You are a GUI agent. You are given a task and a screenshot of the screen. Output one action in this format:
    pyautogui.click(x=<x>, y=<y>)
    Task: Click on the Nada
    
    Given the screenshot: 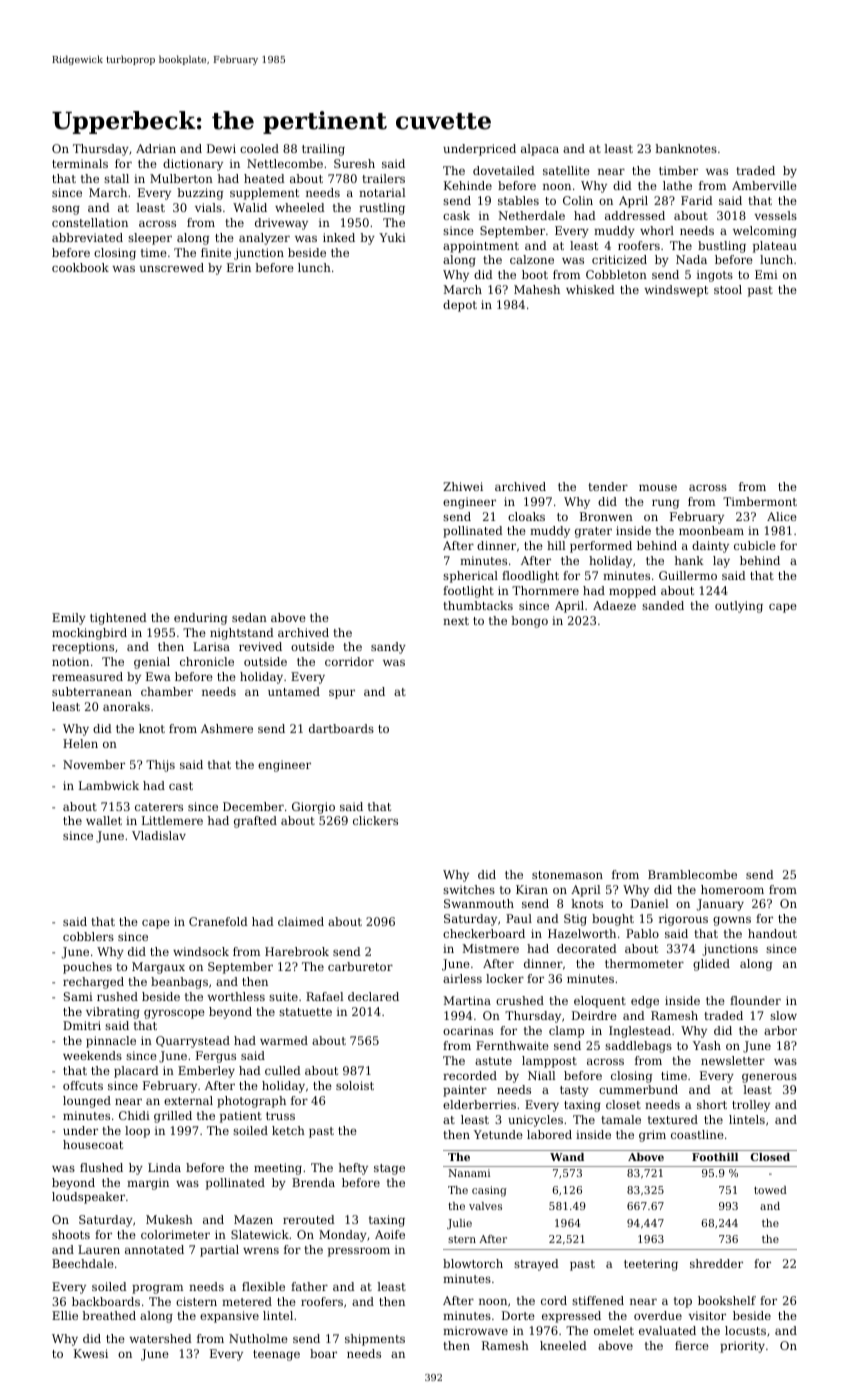 What is the action you would take?
    pyautogui.click(x=691, y=259)
